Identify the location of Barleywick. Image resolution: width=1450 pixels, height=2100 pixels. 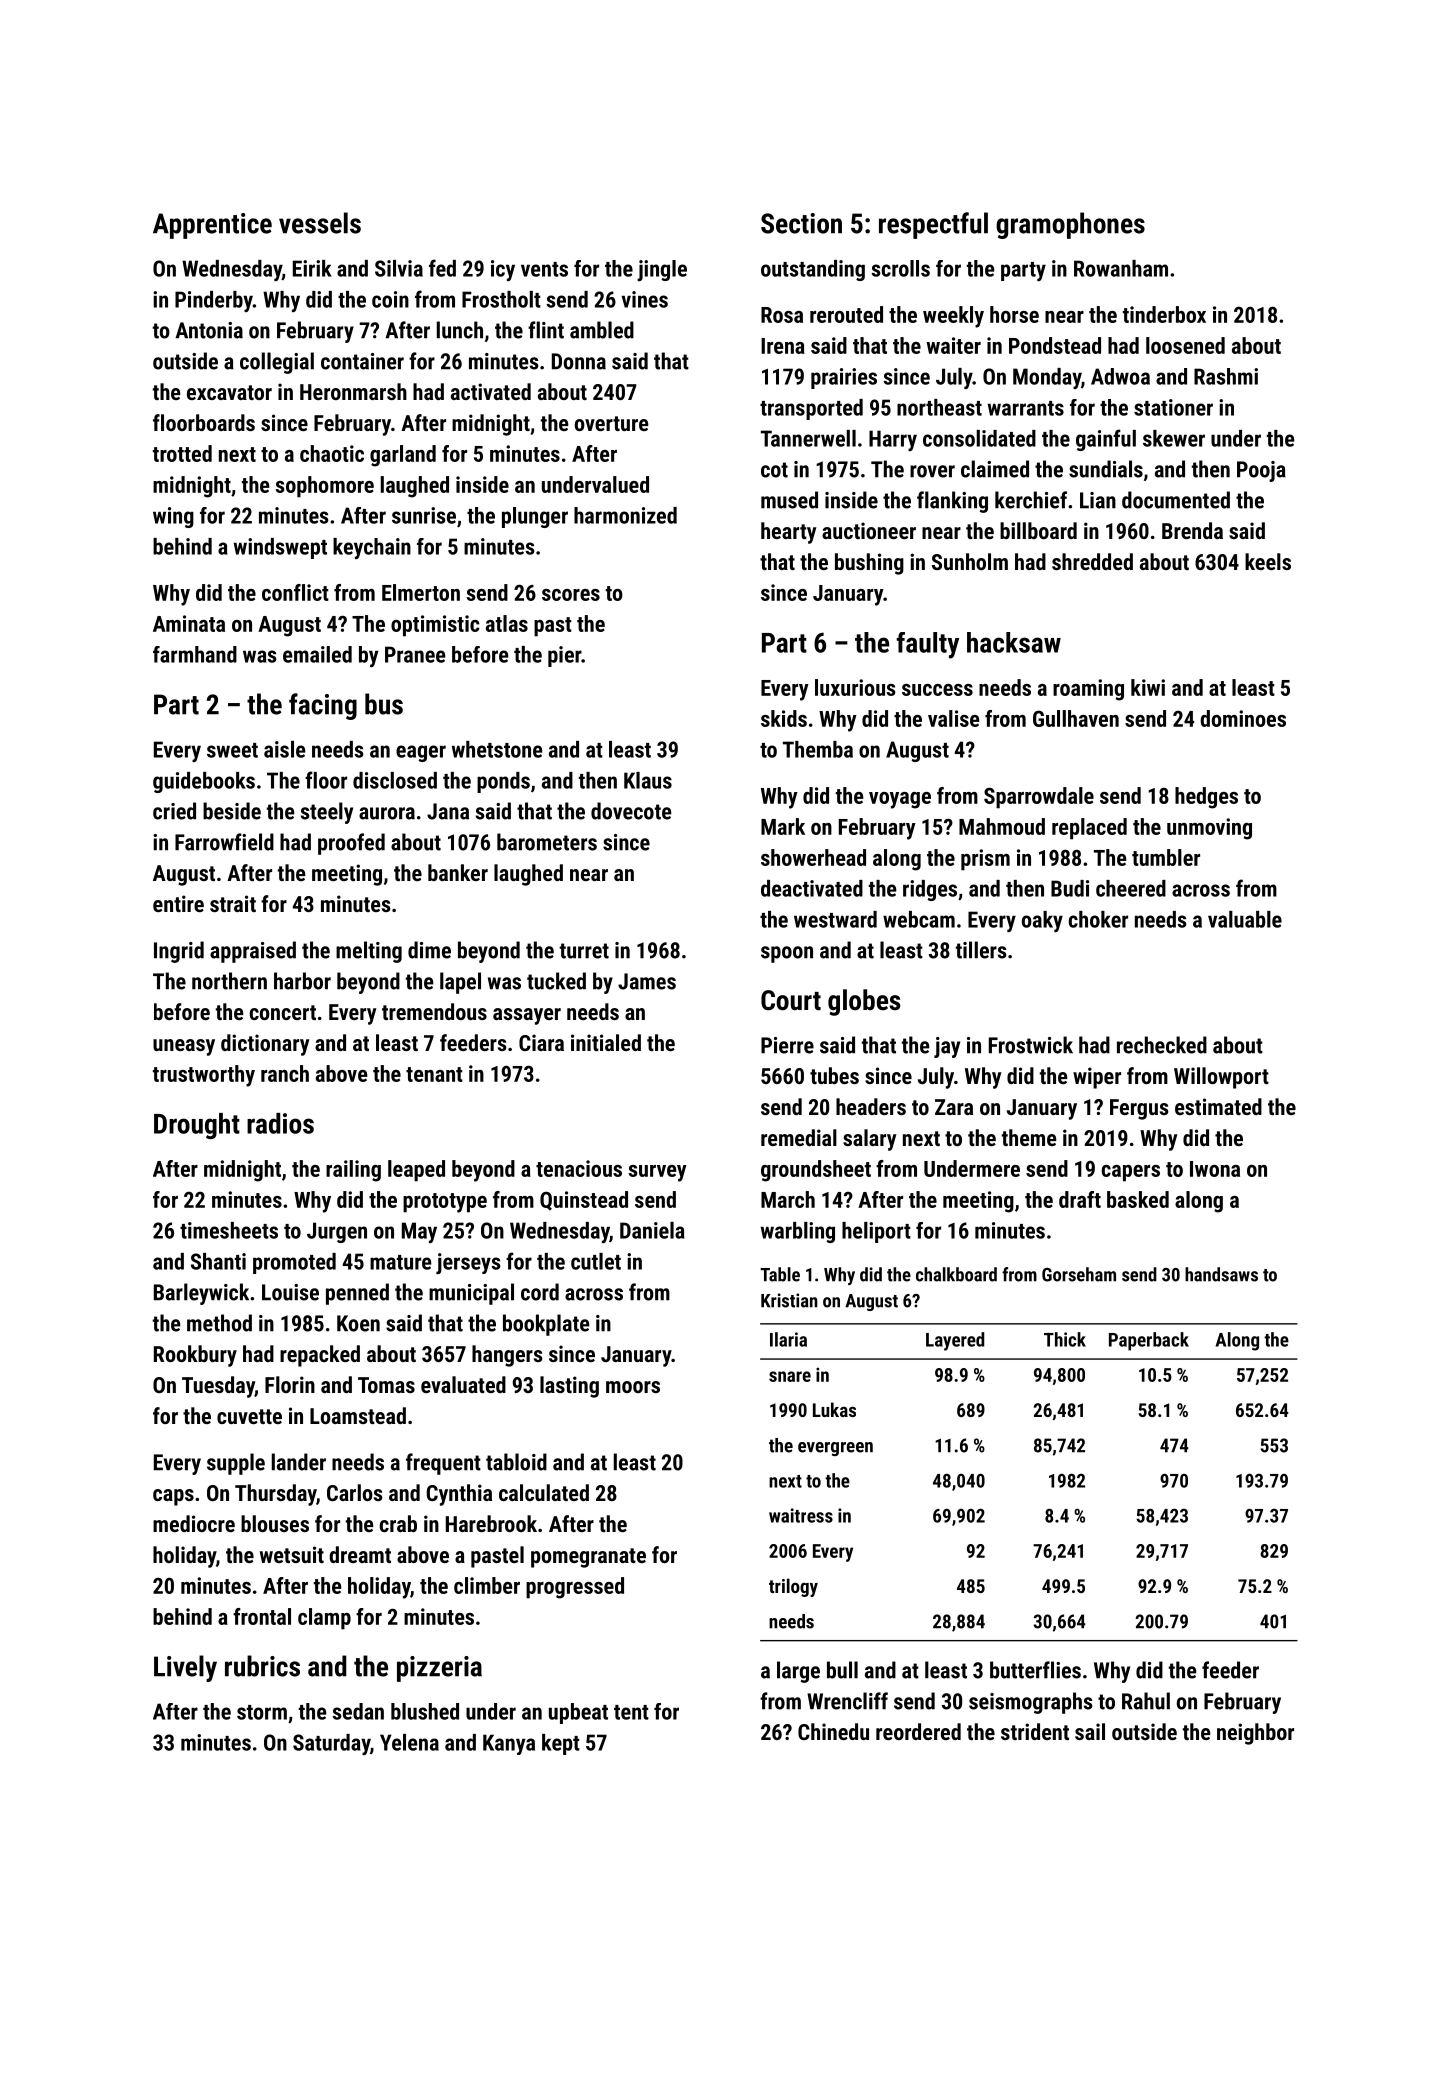
(201, 1294).
